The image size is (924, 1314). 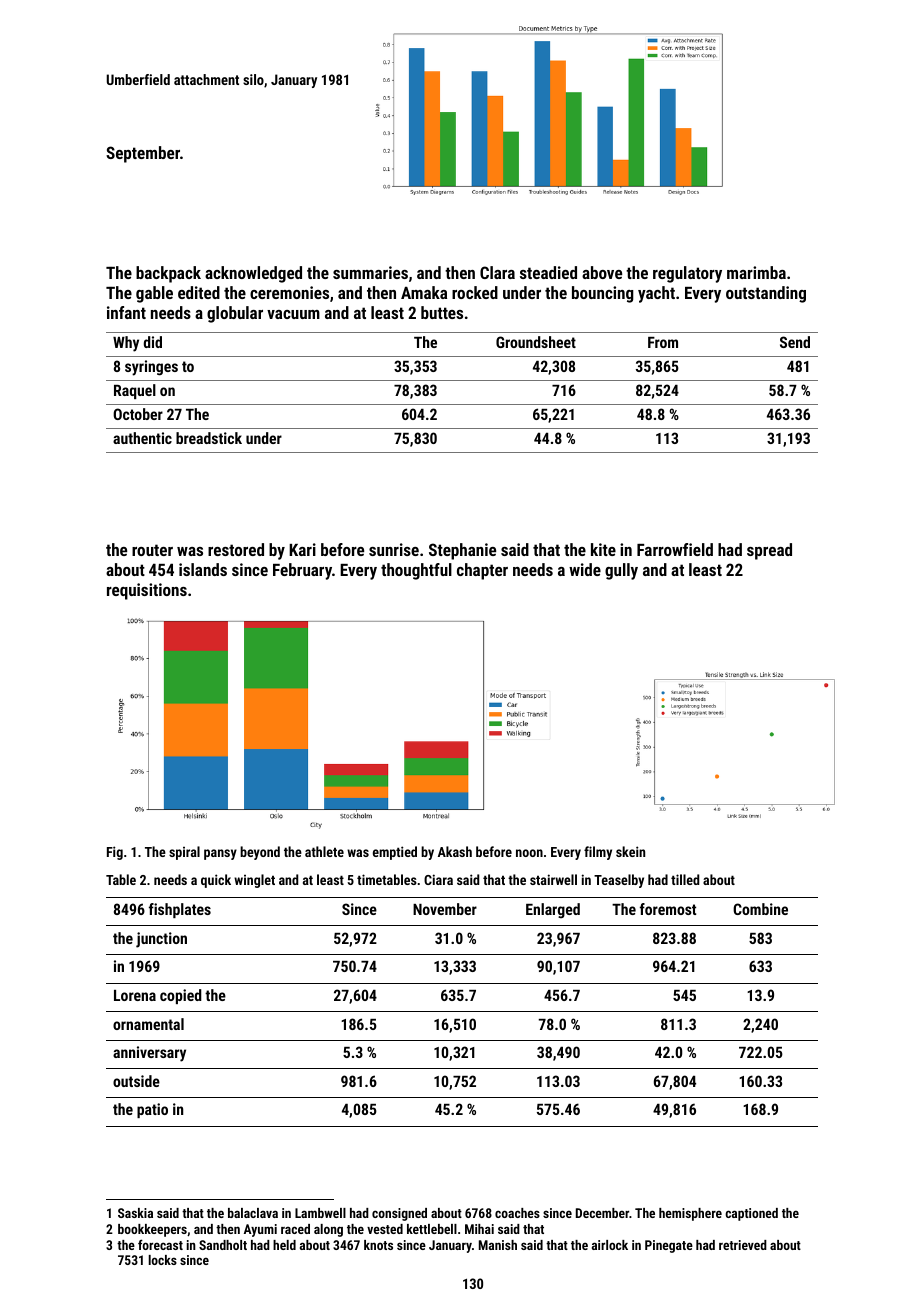 I want to click on marimba, so click(x=756, y=272).
